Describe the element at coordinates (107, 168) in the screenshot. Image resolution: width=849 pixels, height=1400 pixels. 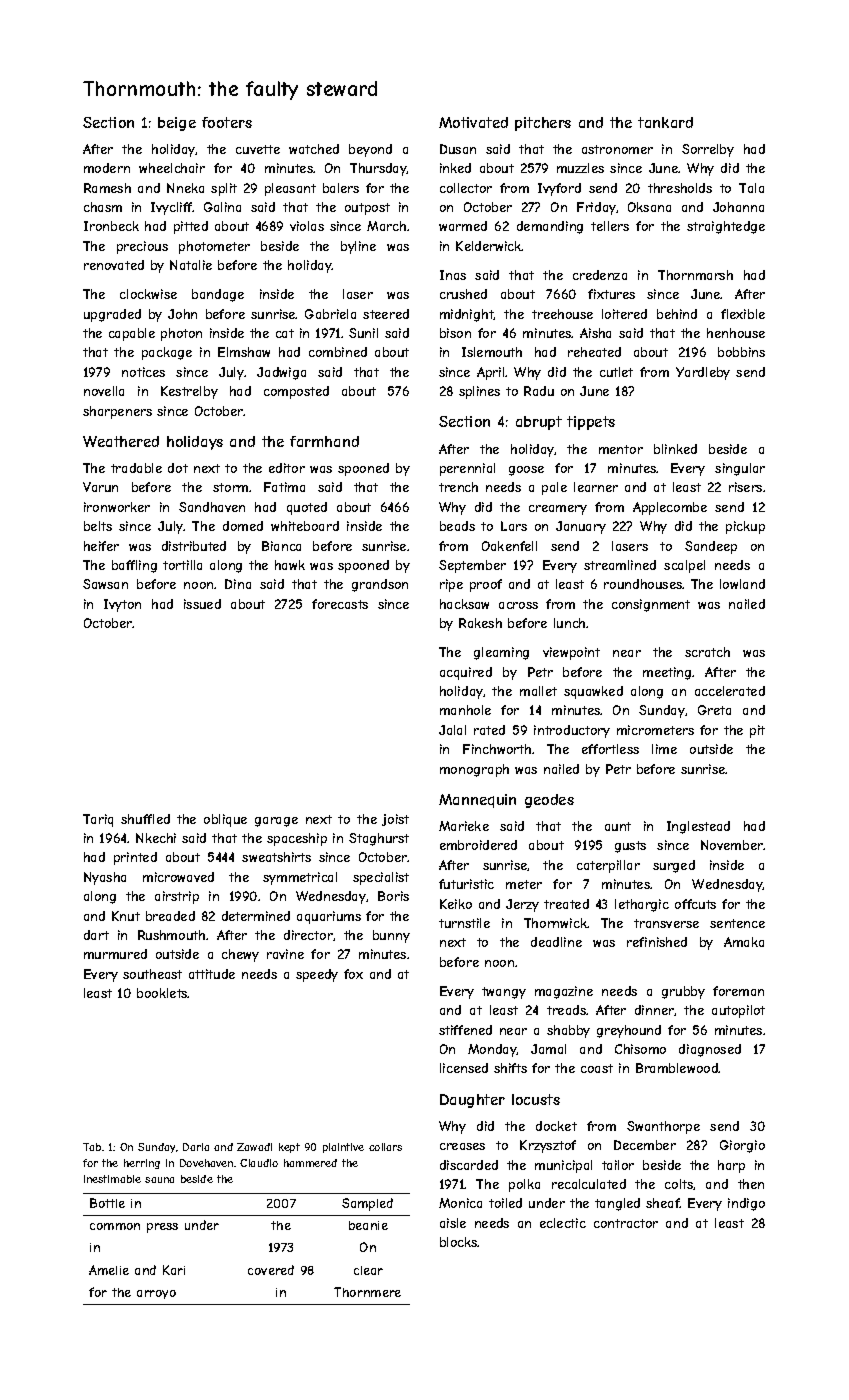
I see `modern` at that location.
